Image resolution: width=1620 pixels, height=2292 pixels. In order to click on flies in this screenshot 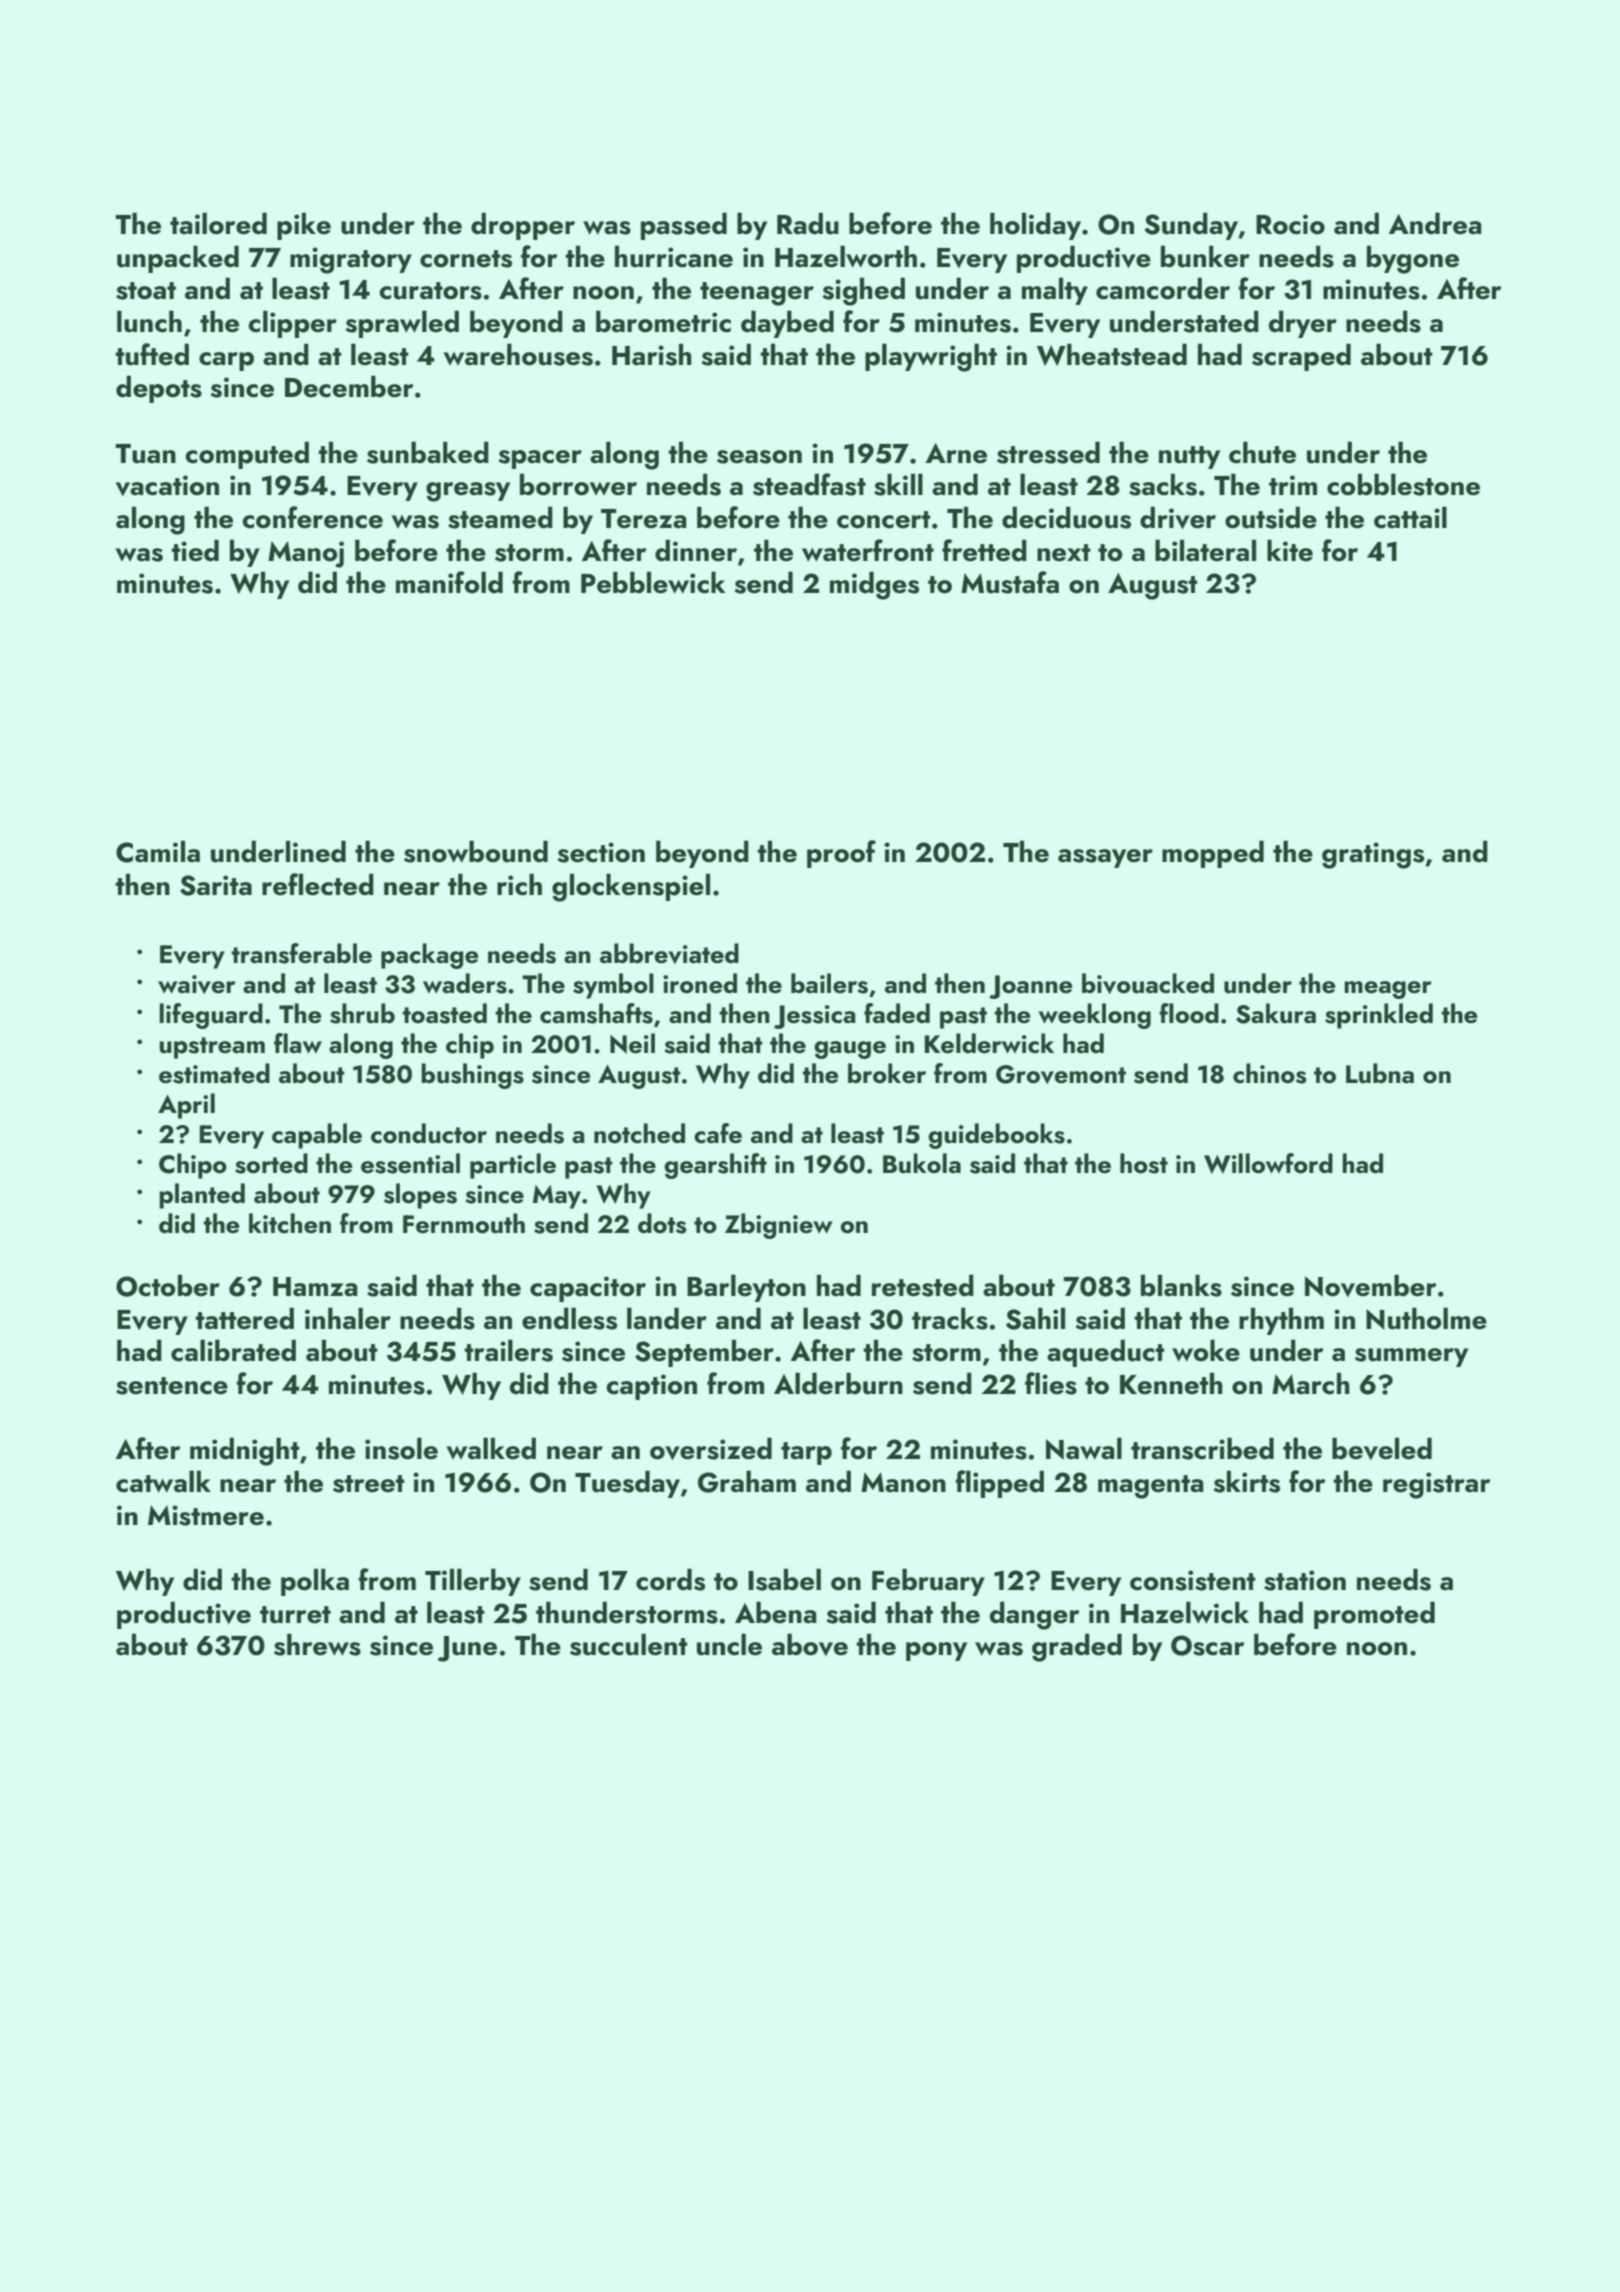, I will do `click(1051, 1383)`.
